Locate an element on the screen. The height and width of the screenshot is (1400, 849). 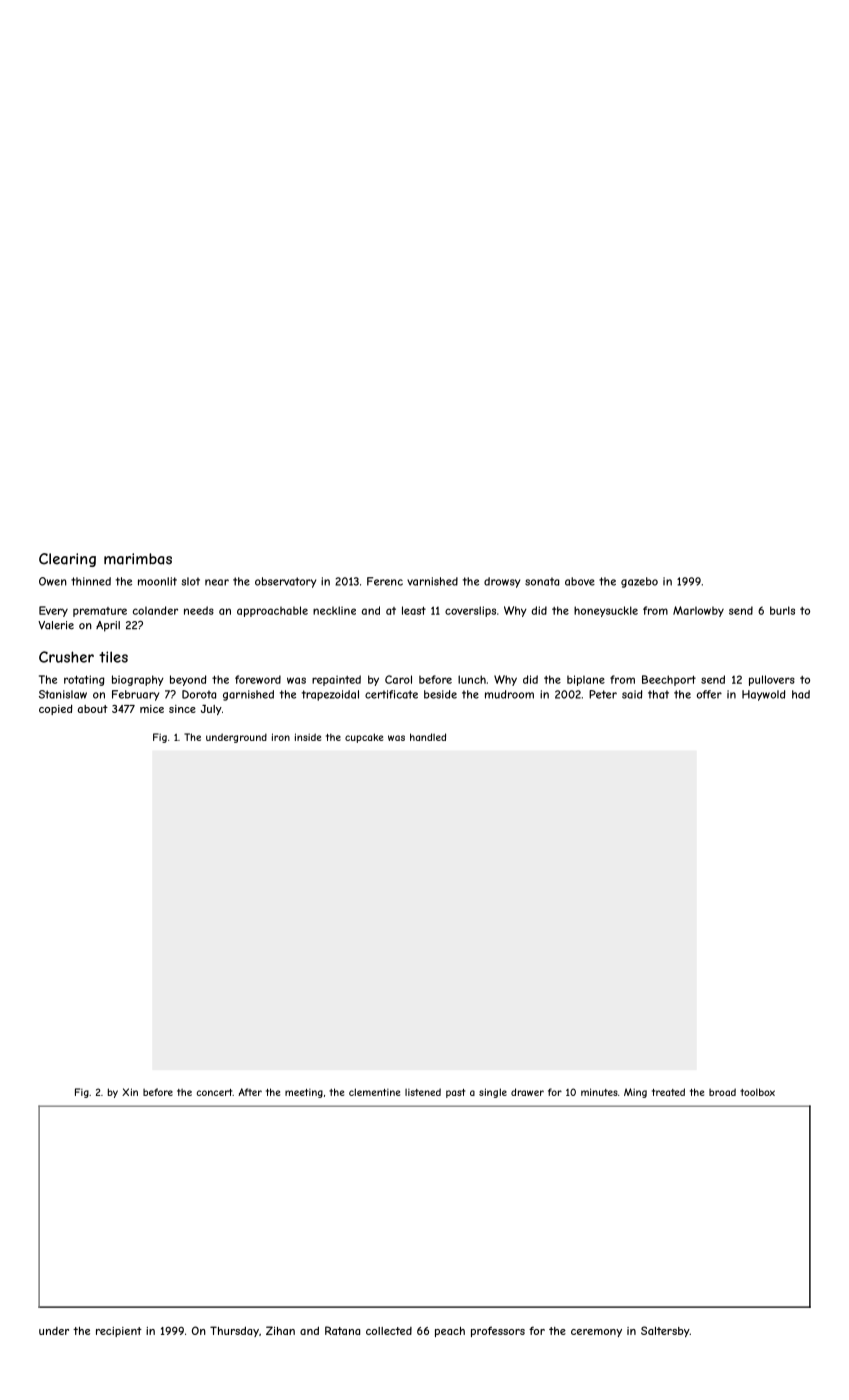
Thursday is located at coordinates (234, 1331).
